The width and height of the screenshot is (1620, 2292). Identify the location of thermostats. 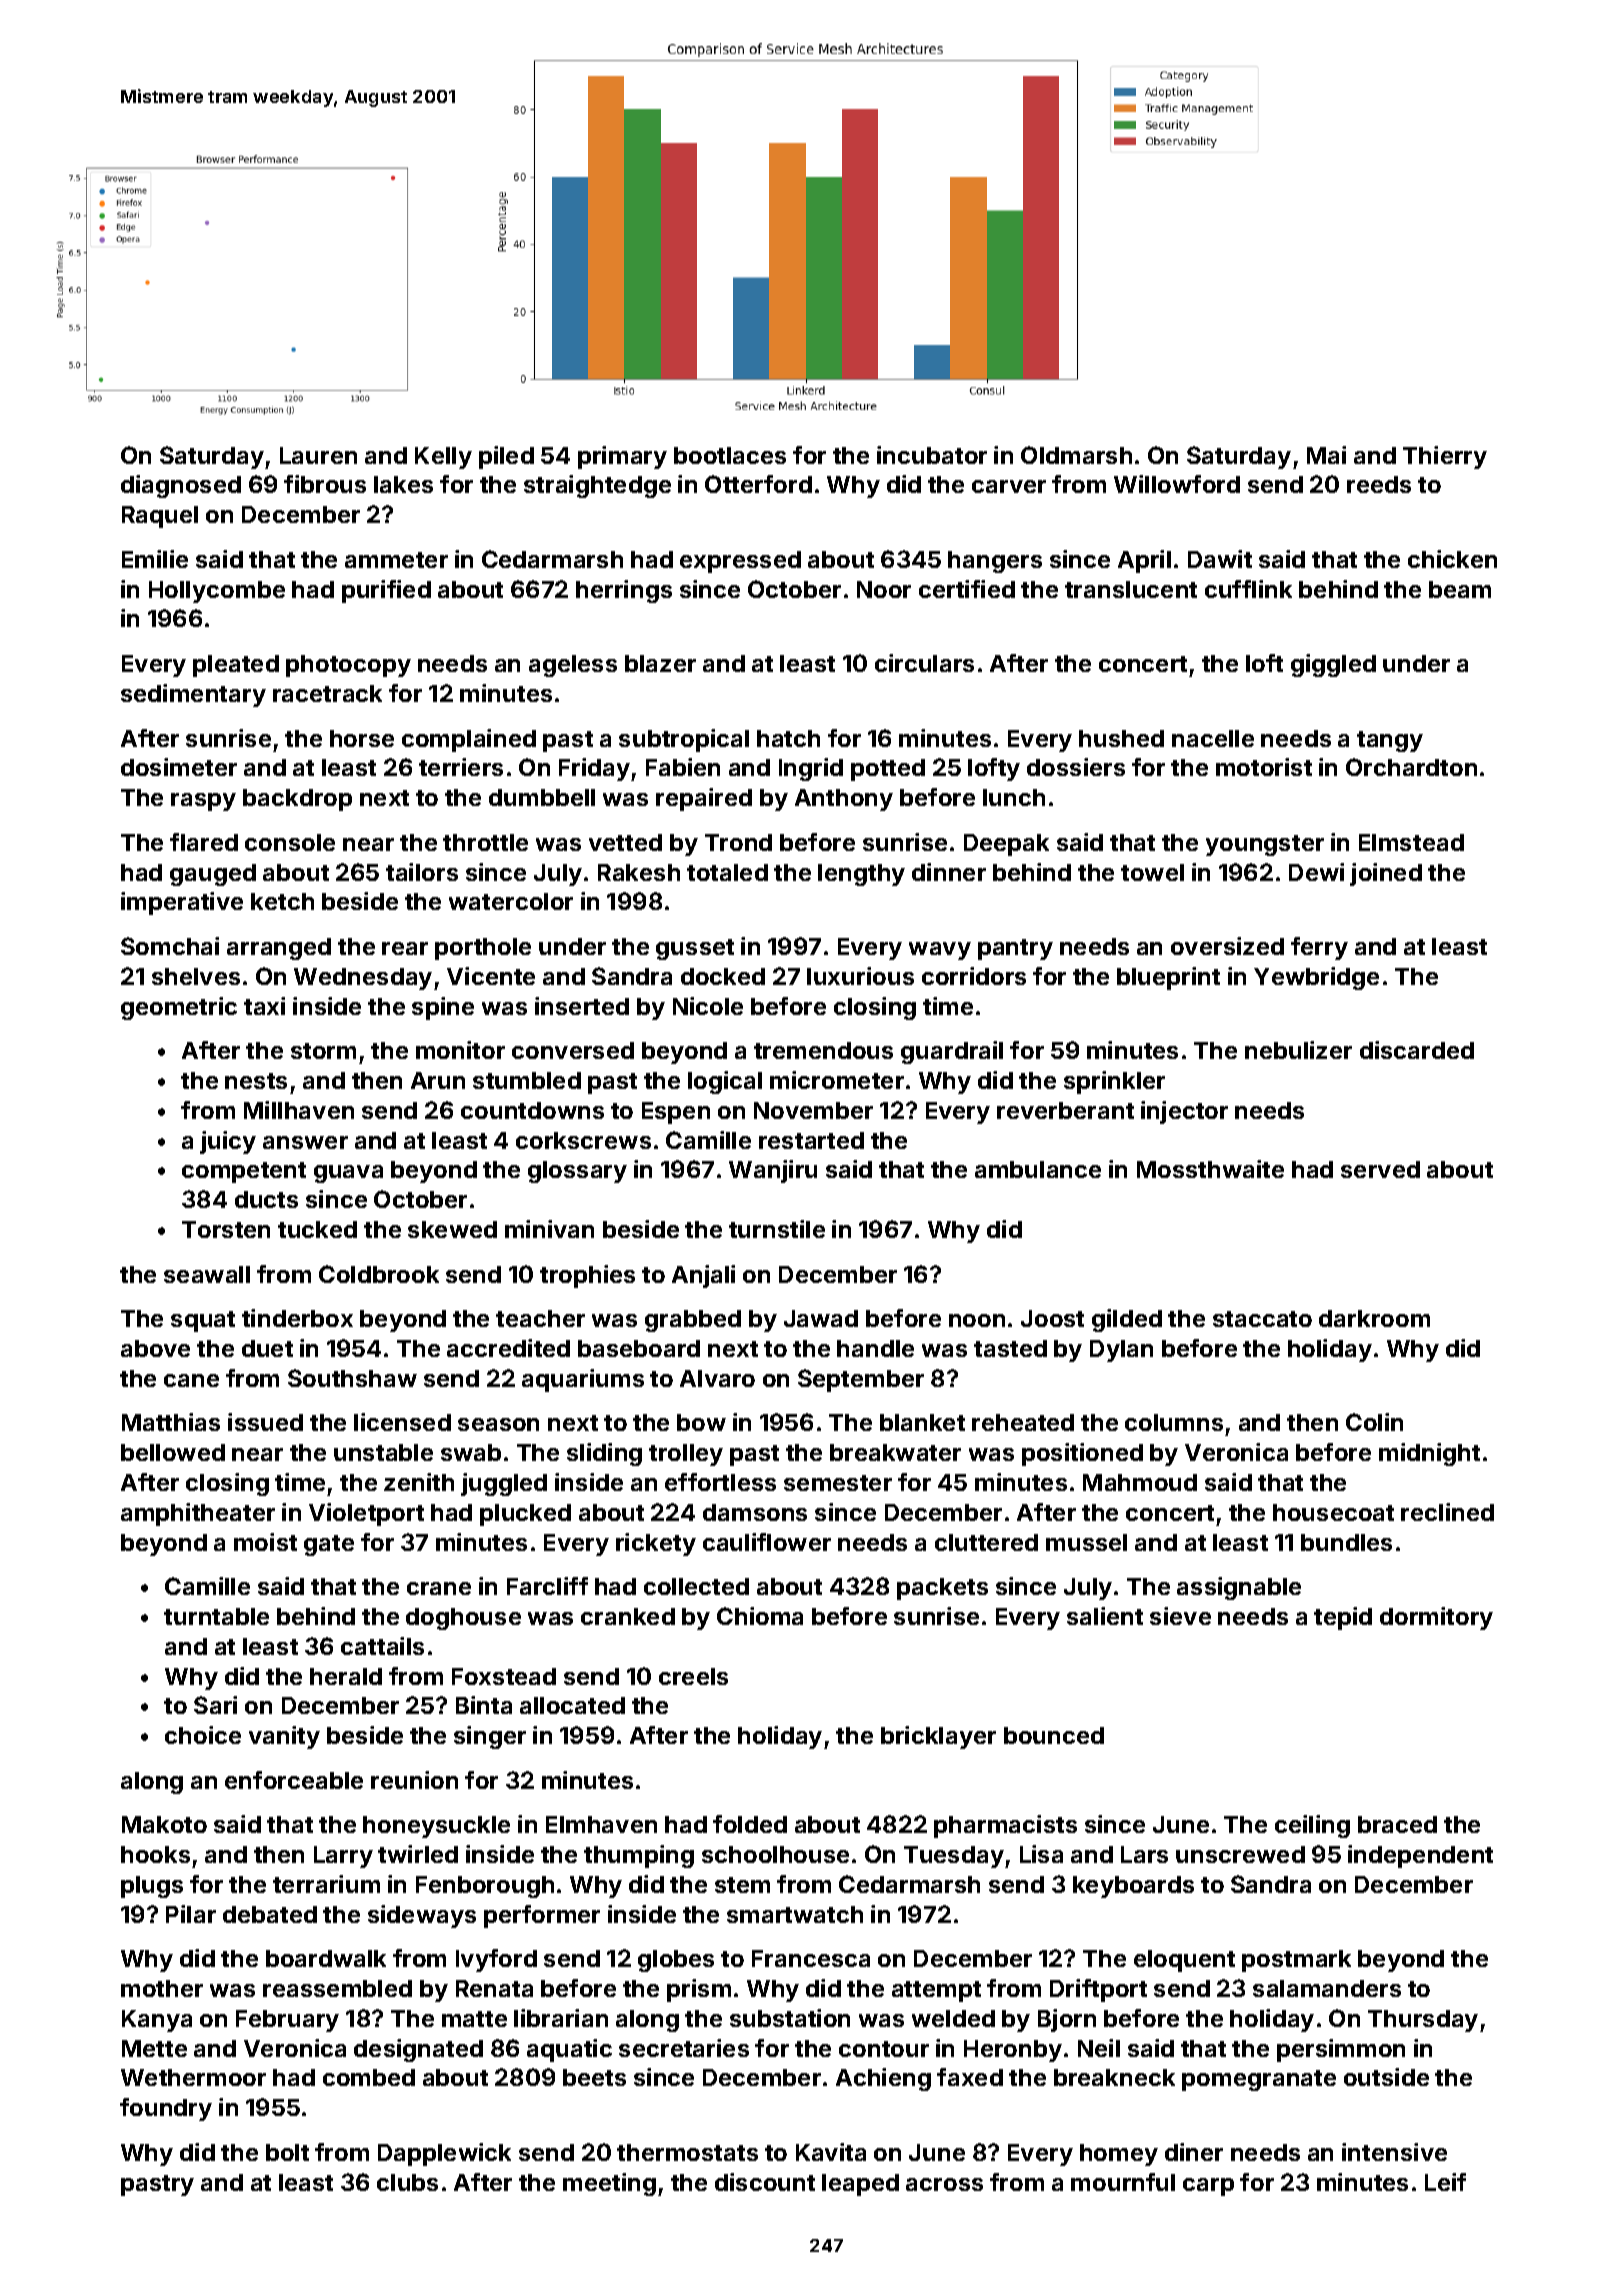
(687, 2152).
